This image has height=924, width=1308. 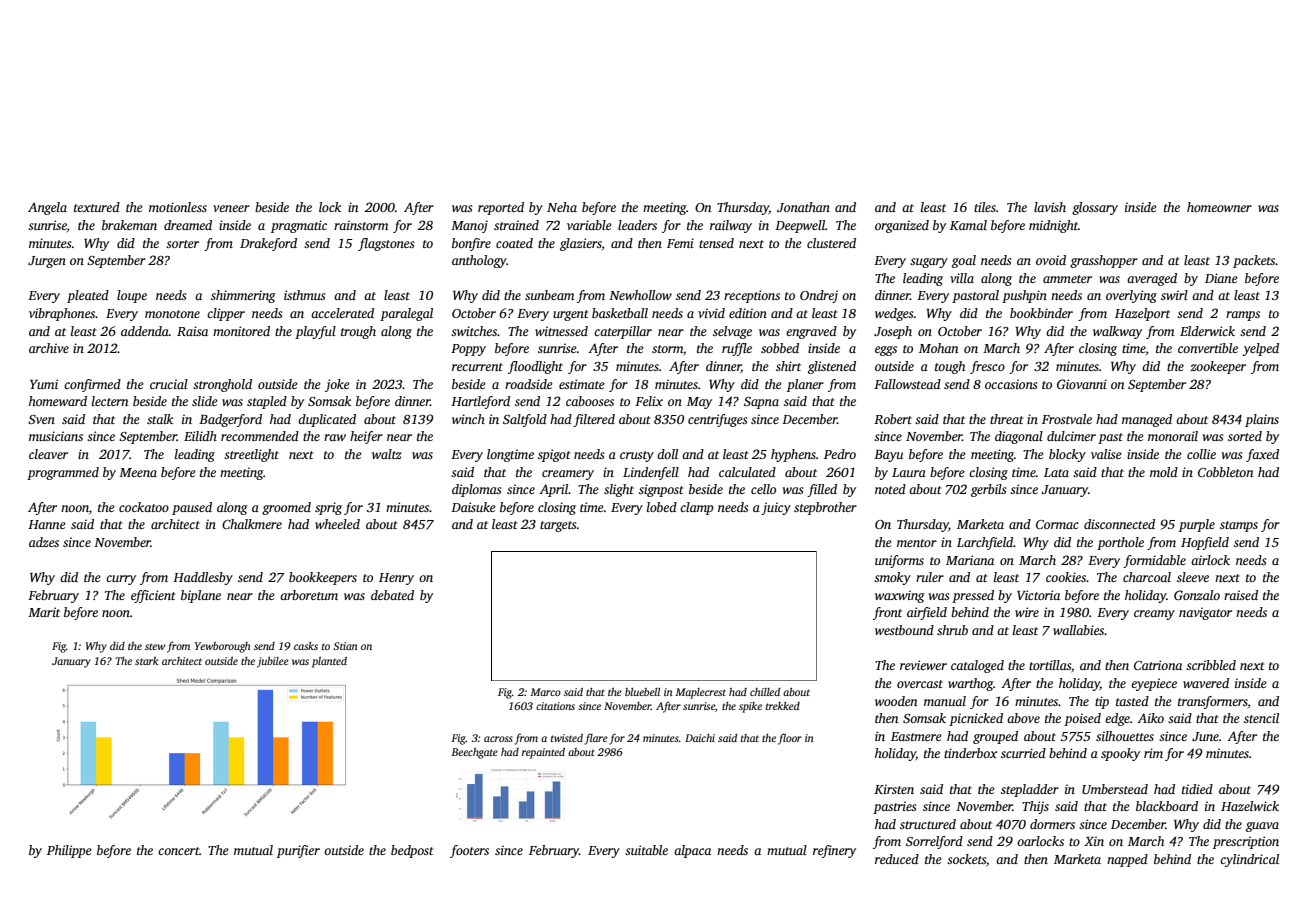 I want to click on Sven, so click(x=41, y=419).
